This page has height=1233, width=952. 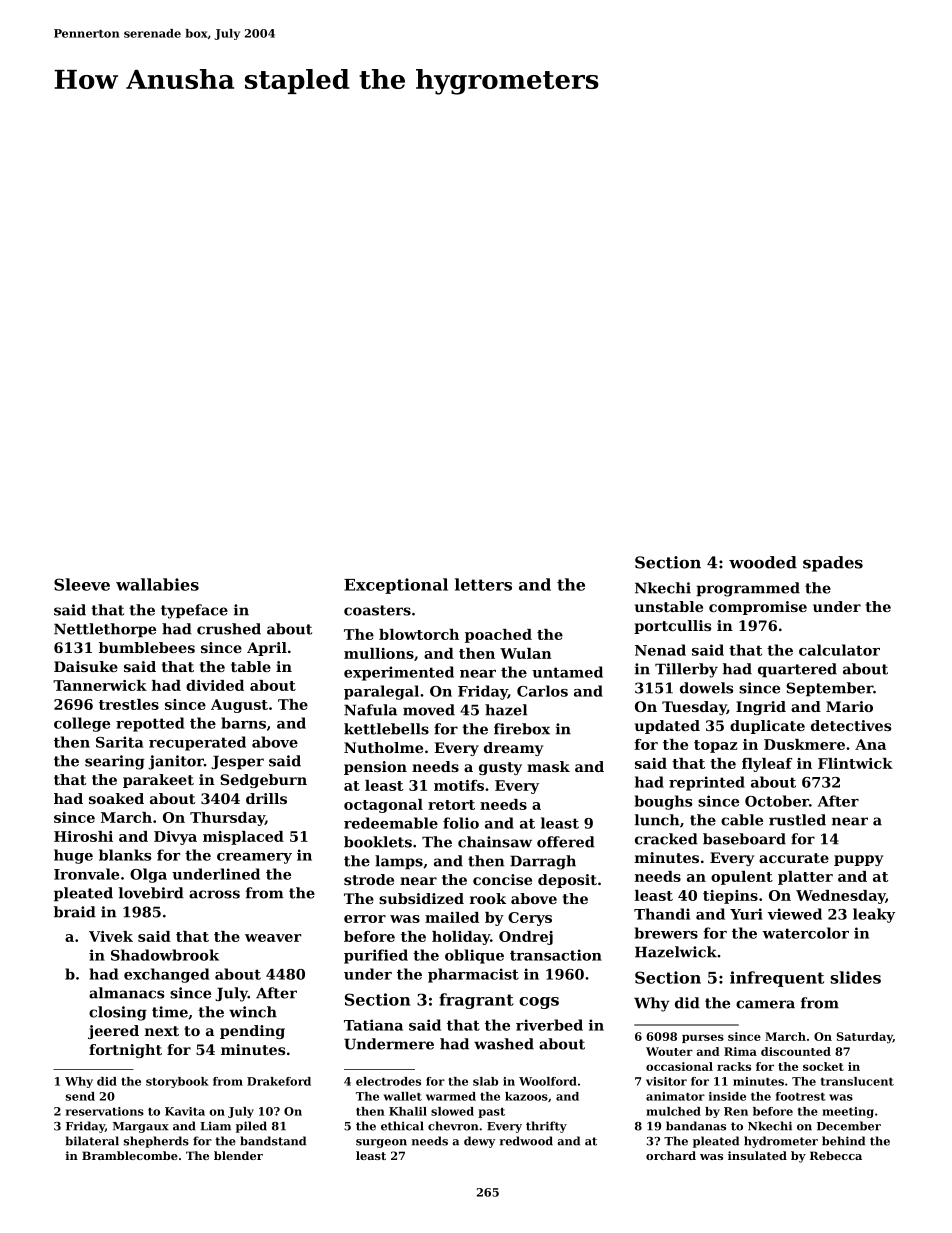 I want to click on closing, so click(x=118, y=1013).
